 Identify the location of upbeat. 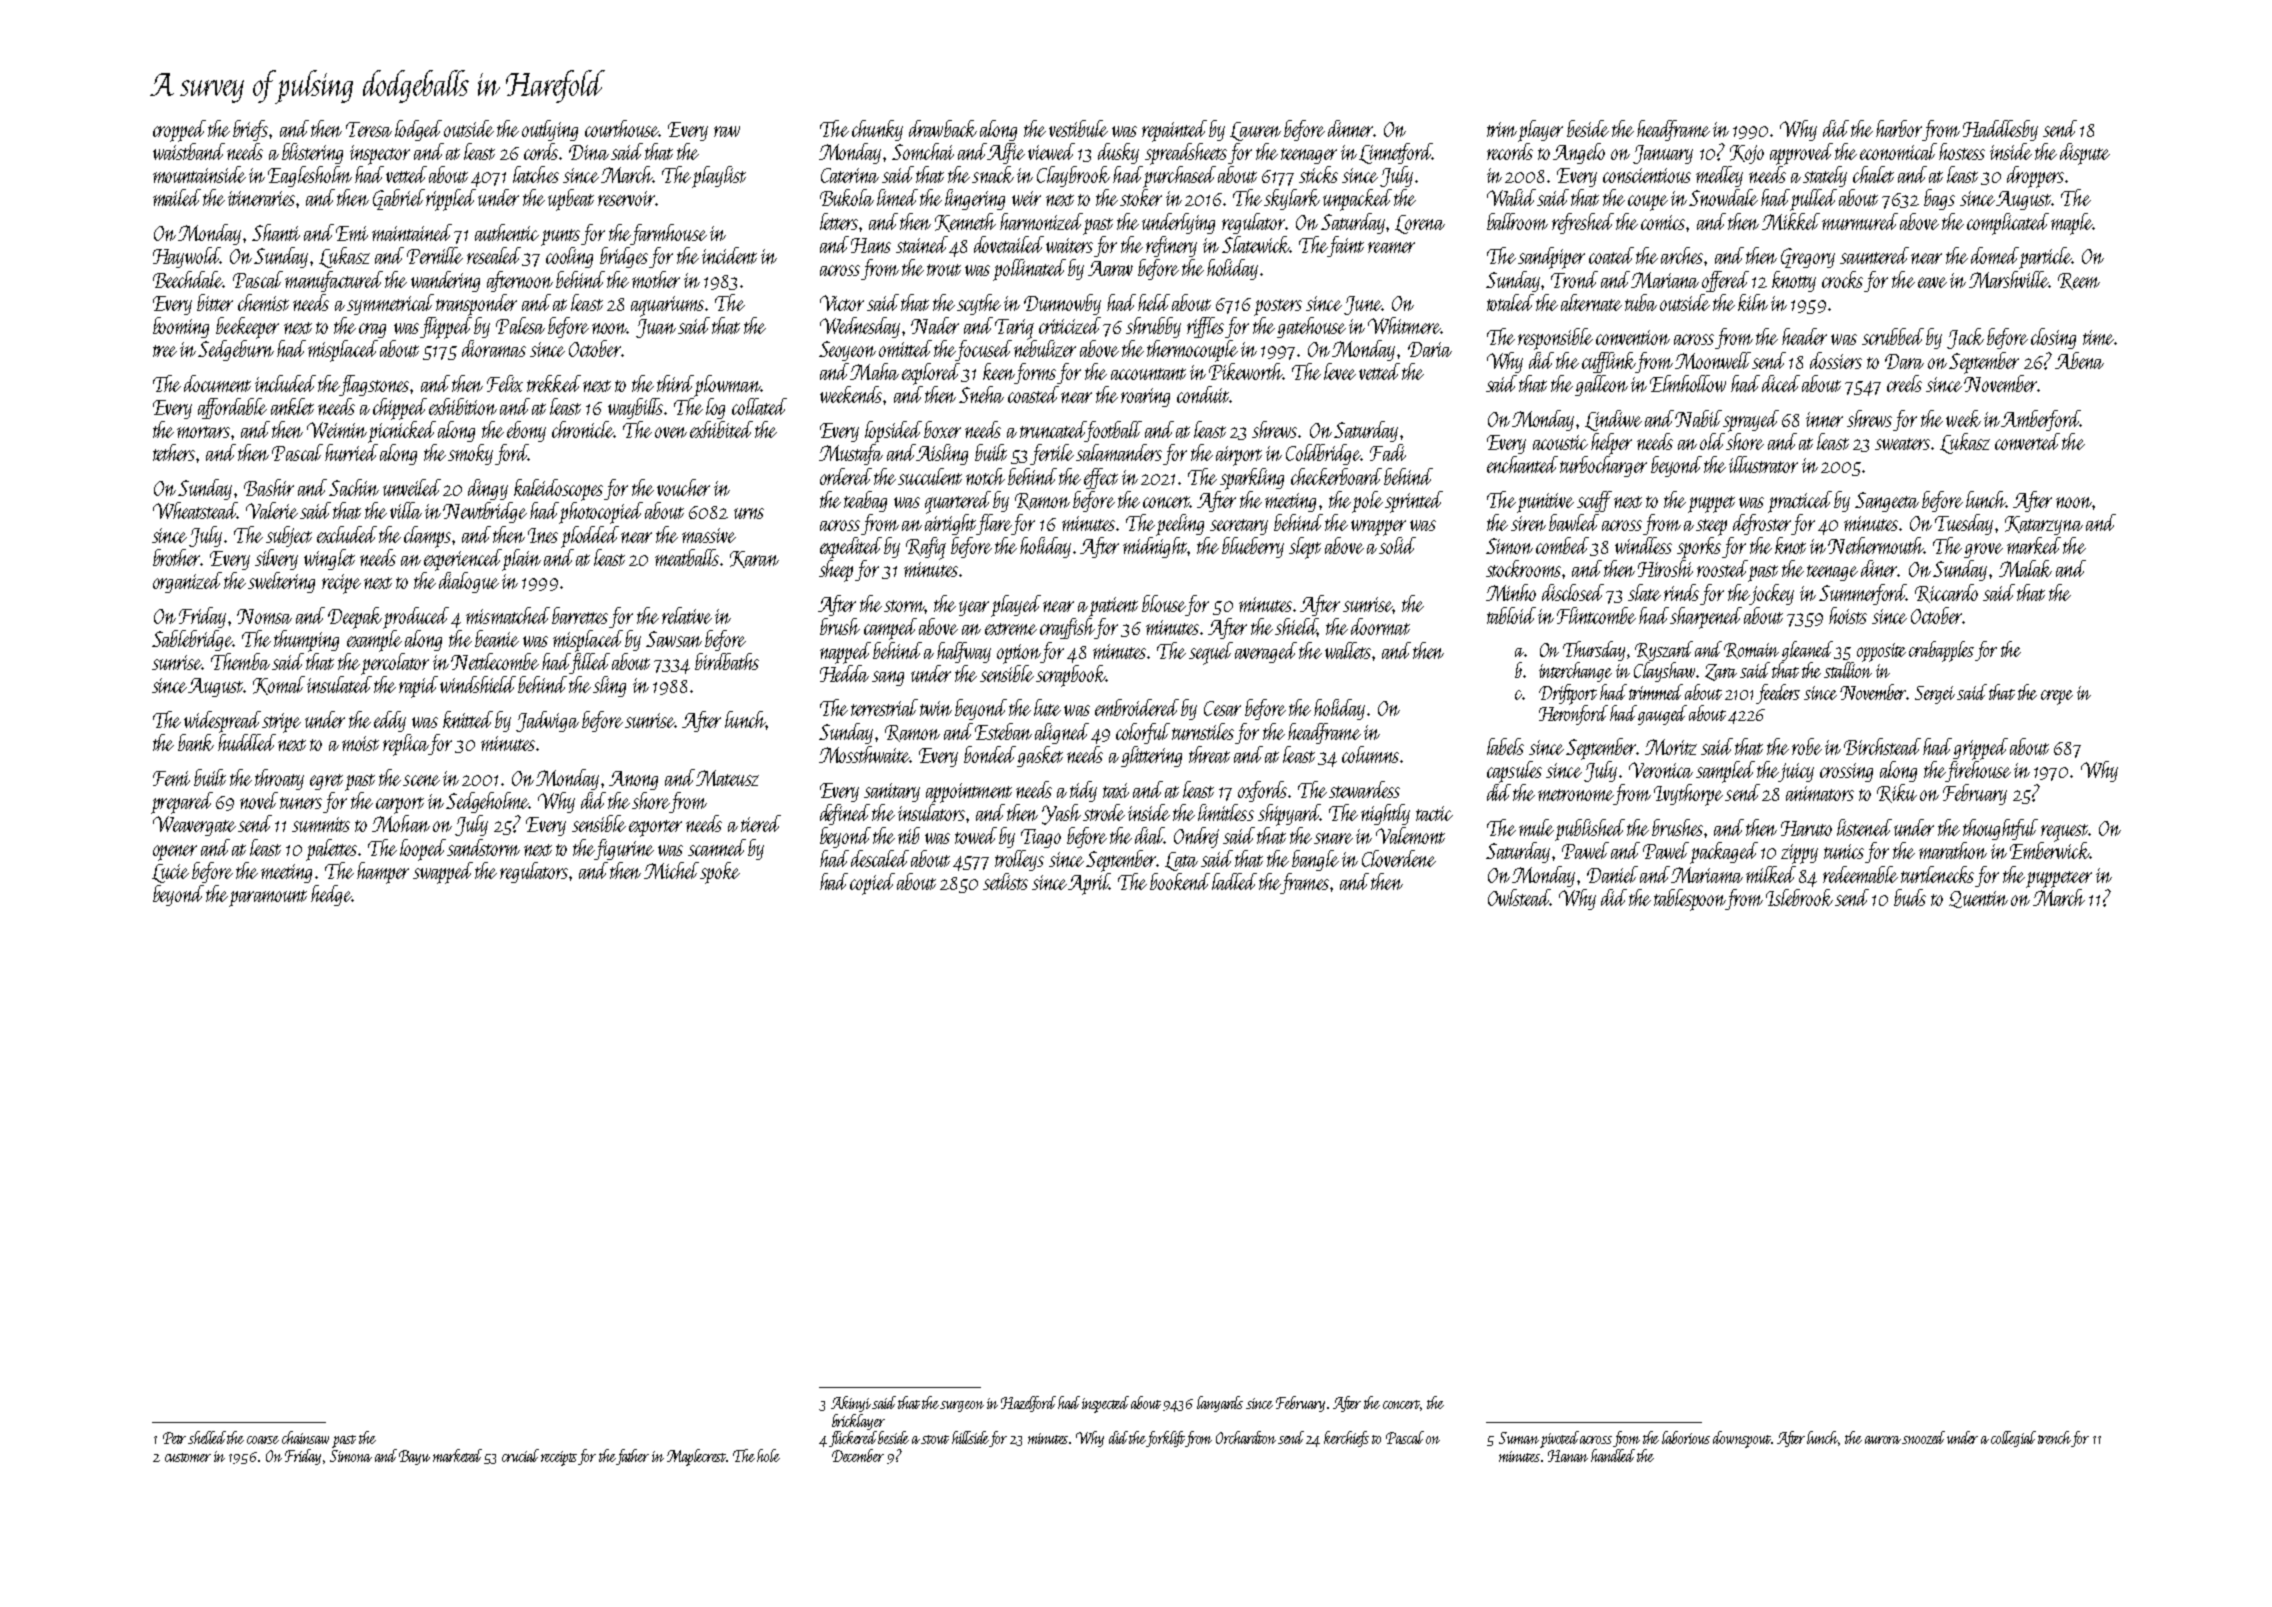
(571, 200).
